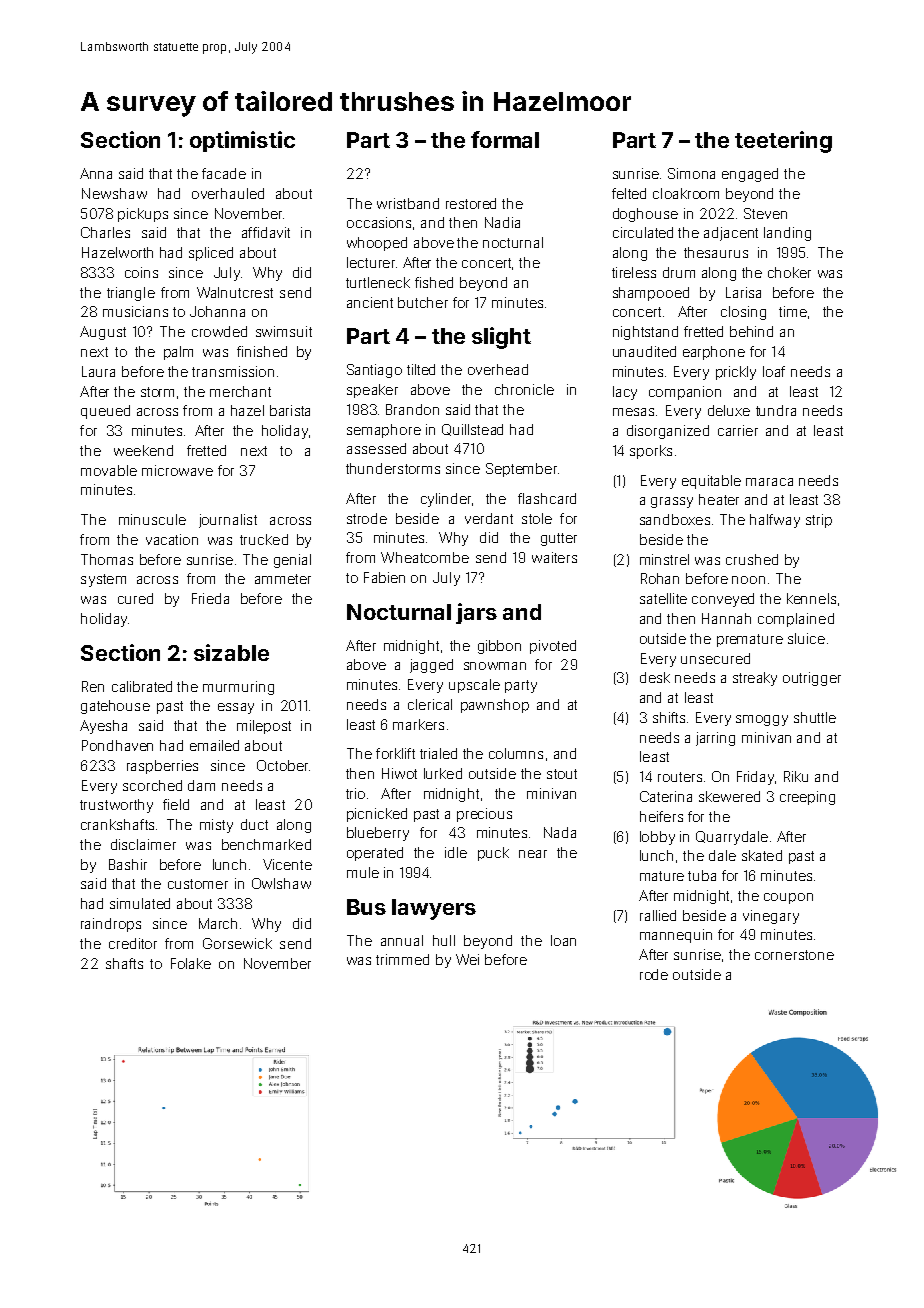 The image size is (924, 1308). I want to click on optimistic, so click(242, 141).
